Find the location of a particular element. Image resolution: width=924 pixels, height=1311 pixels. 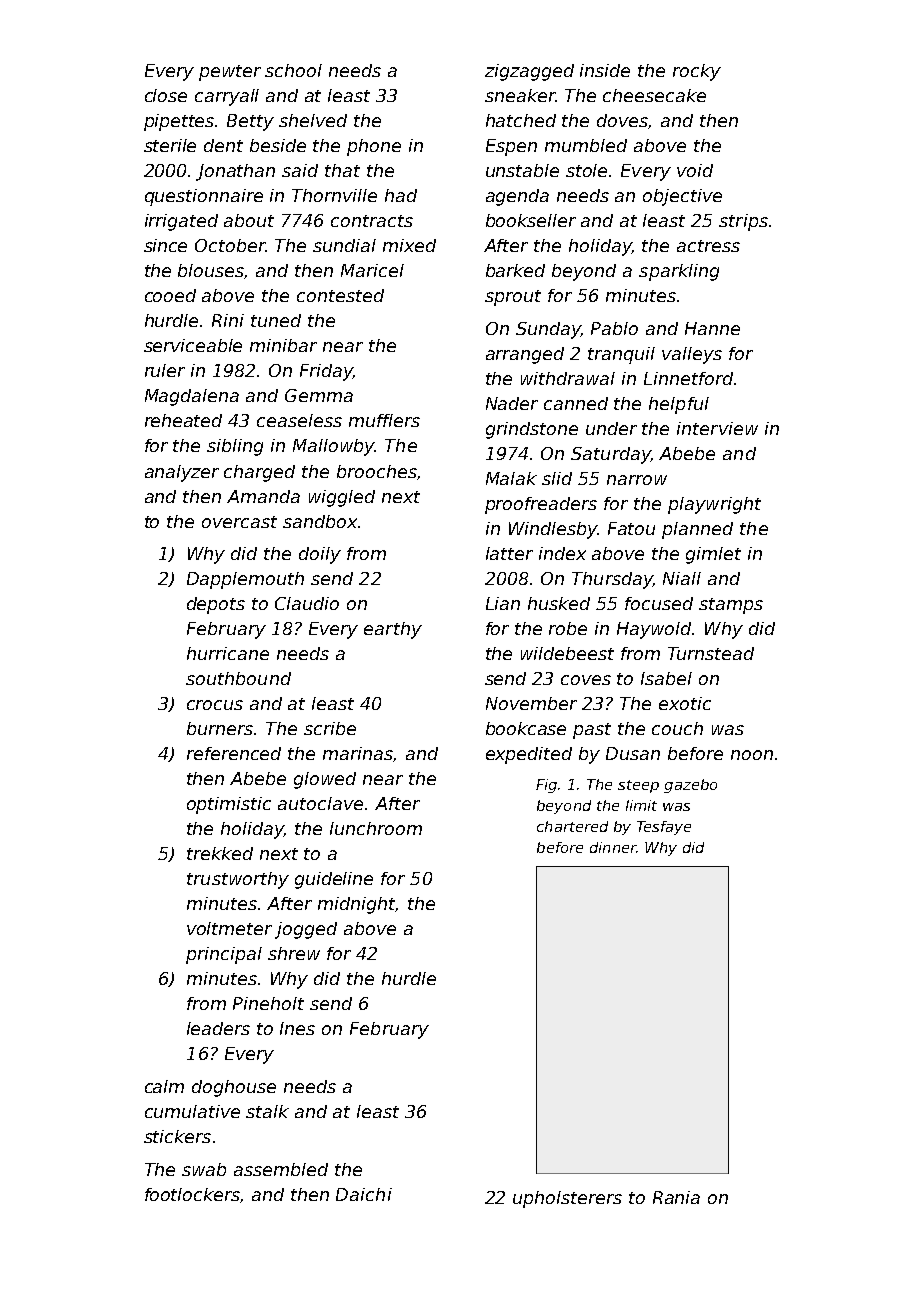

Mallowby is located at coordinates (334, 447).
